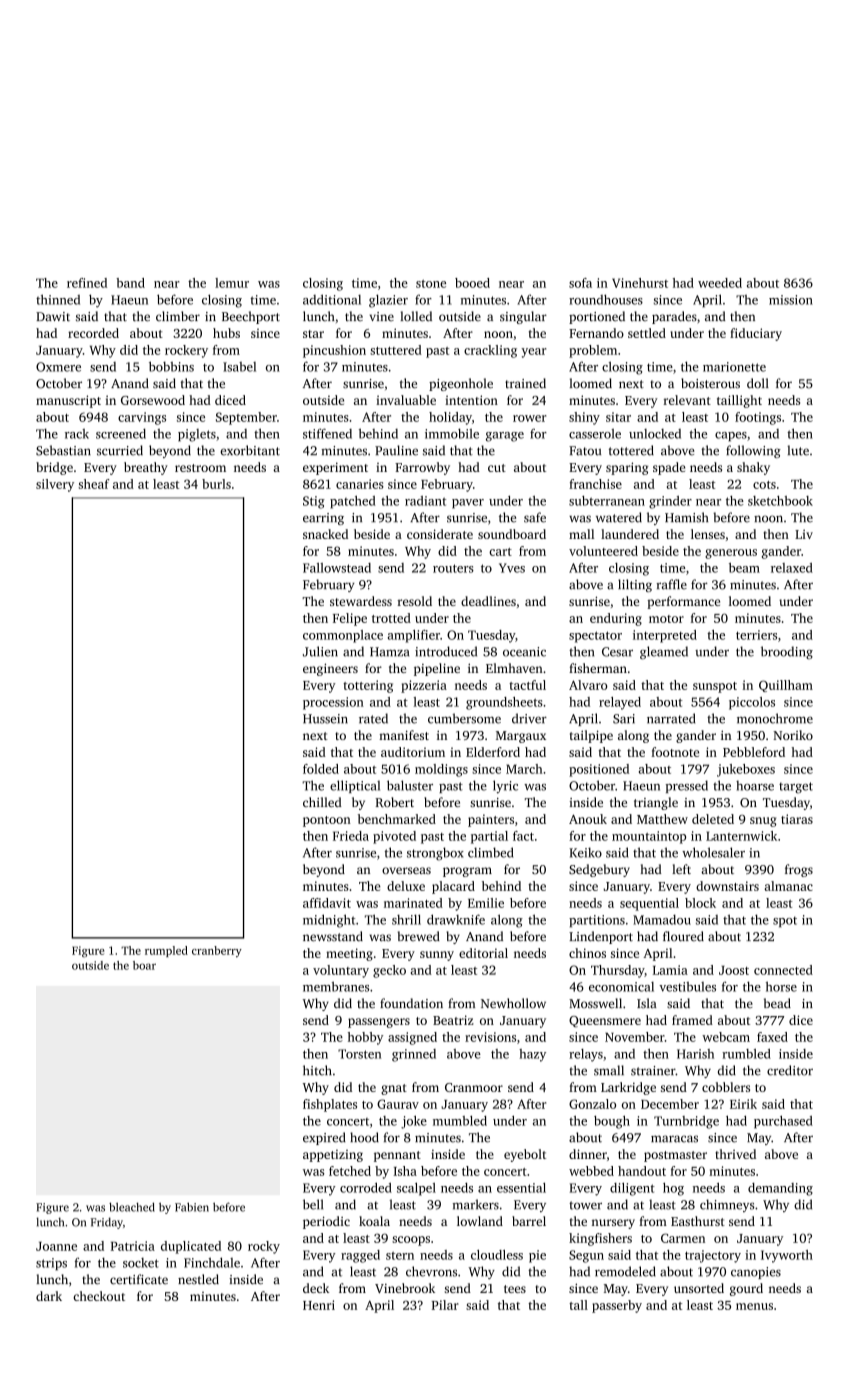 Image resolution: width=849 pixels, height=1400 pixels. I want to click on manuscript, so click(68, 401).
